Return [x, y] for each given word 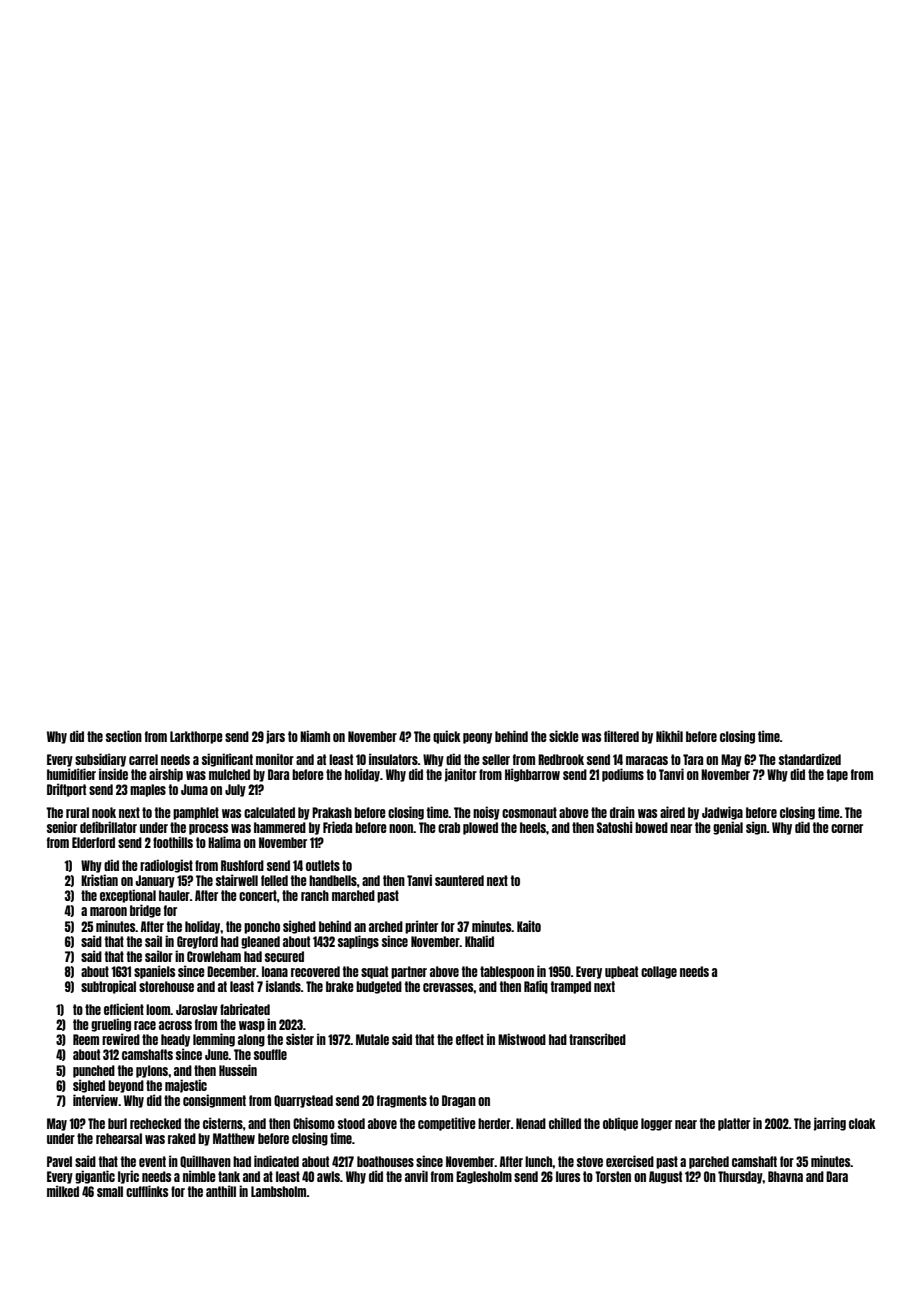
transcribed [597, 1039]
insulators [393, 759]
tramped [571, 987]
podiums [623, 775]
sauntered [459, 880]
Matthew [234, 1138]
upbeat [621, 972]
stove [590, 1161]
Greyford [197, 942]
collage [659, 972]
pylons [152, 1071]
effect [470, 1039]
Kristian [99, 880]
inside [113, 774]
